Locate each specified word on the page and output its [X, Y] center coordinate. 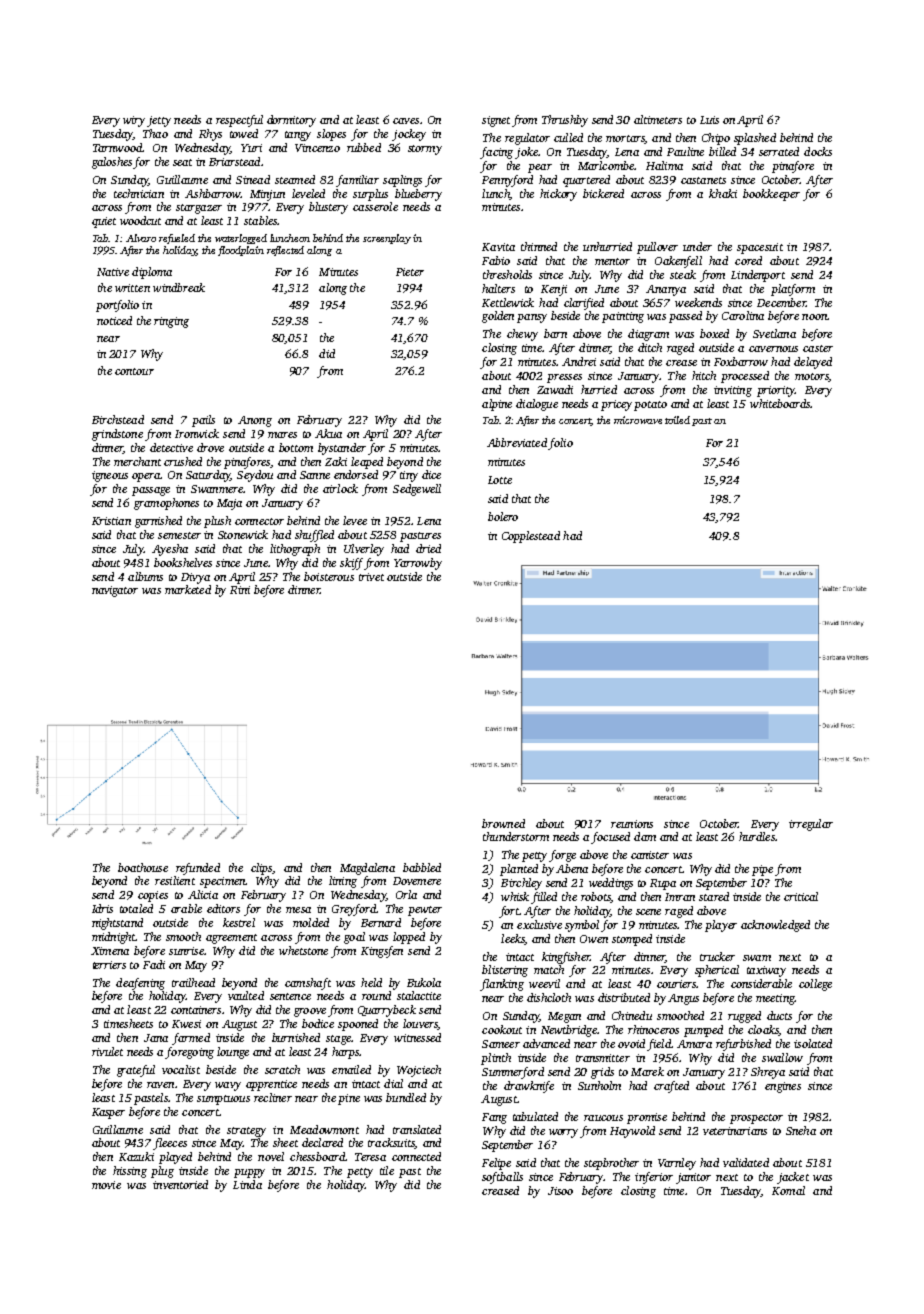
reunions [632, 824]
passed [685, 317]
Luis [709, 120]
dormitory [291, 121]
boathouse [143, 867]
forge [562, 856]
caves [406, 121]
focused [610, 838]
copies [153, 896]
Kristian [111, 521]
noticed [114, 320]
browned [503, 823]
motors [812, 377]
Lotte [500, 480]
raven [160, 1085]
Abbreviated [517, 442]
